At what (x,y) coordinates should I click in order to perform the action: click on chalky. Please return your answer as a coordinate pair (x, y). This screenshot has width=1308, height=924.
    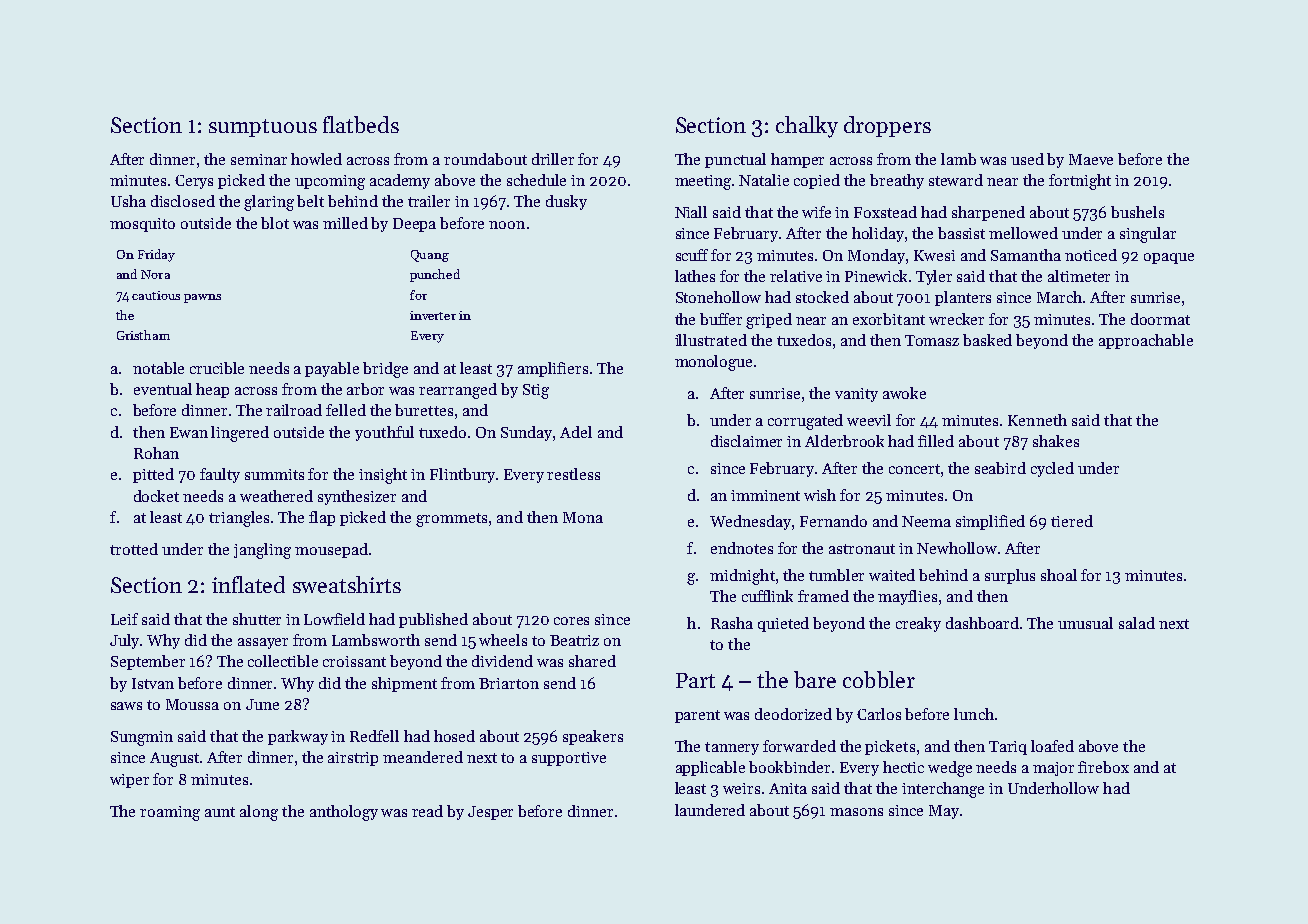
    Looking at the image, I should click on (807, 127).
